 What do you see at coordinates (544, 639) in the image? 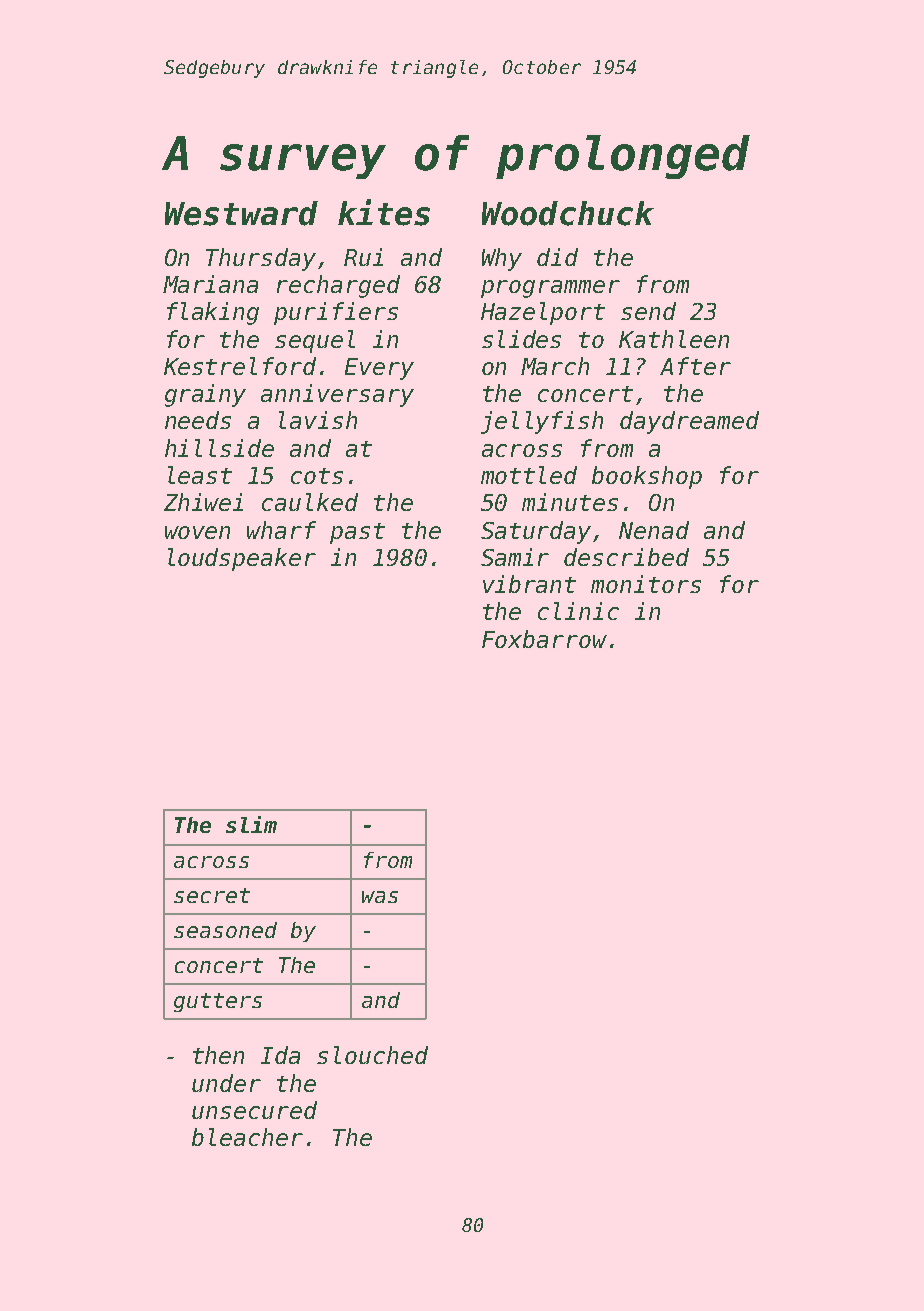
I see `Foxbarrow` at bounding box center [544, 639].
